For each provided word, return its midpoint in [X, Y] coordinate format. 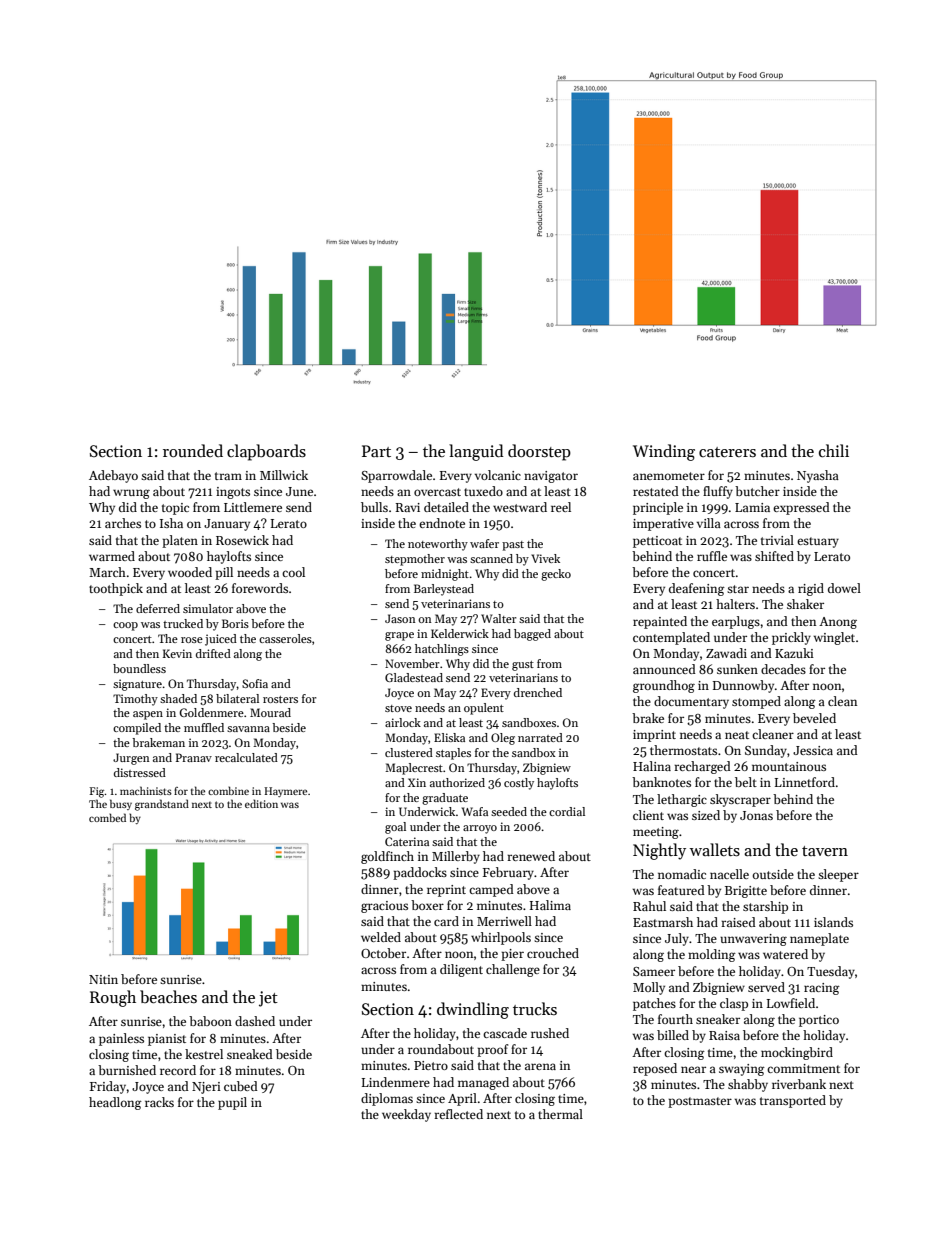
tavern [825, 851]
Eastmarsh [663, 922]
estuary [818, 542]
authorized [457, 782]
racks [159, 1102]
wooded [190, 572]
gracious [384, 907]
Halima [550, 905]
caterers [727, 452]
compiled [137, 729]
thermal [560, 1114]
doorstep [539, 452]
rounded [193, 450]
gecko [556, 575]
